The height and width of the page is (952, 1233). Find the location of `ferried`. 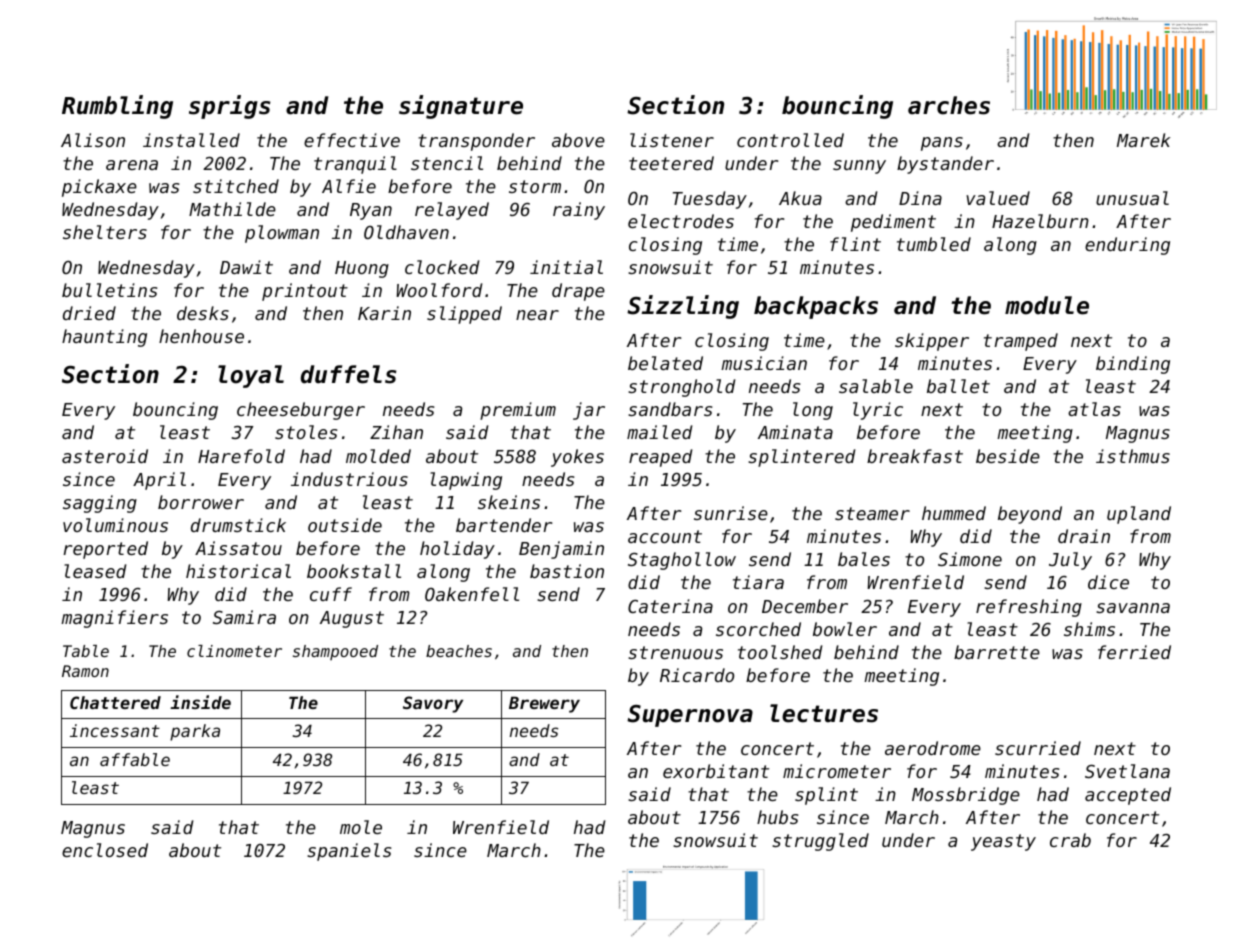

ferried is located at coordinates (1134, 652).
